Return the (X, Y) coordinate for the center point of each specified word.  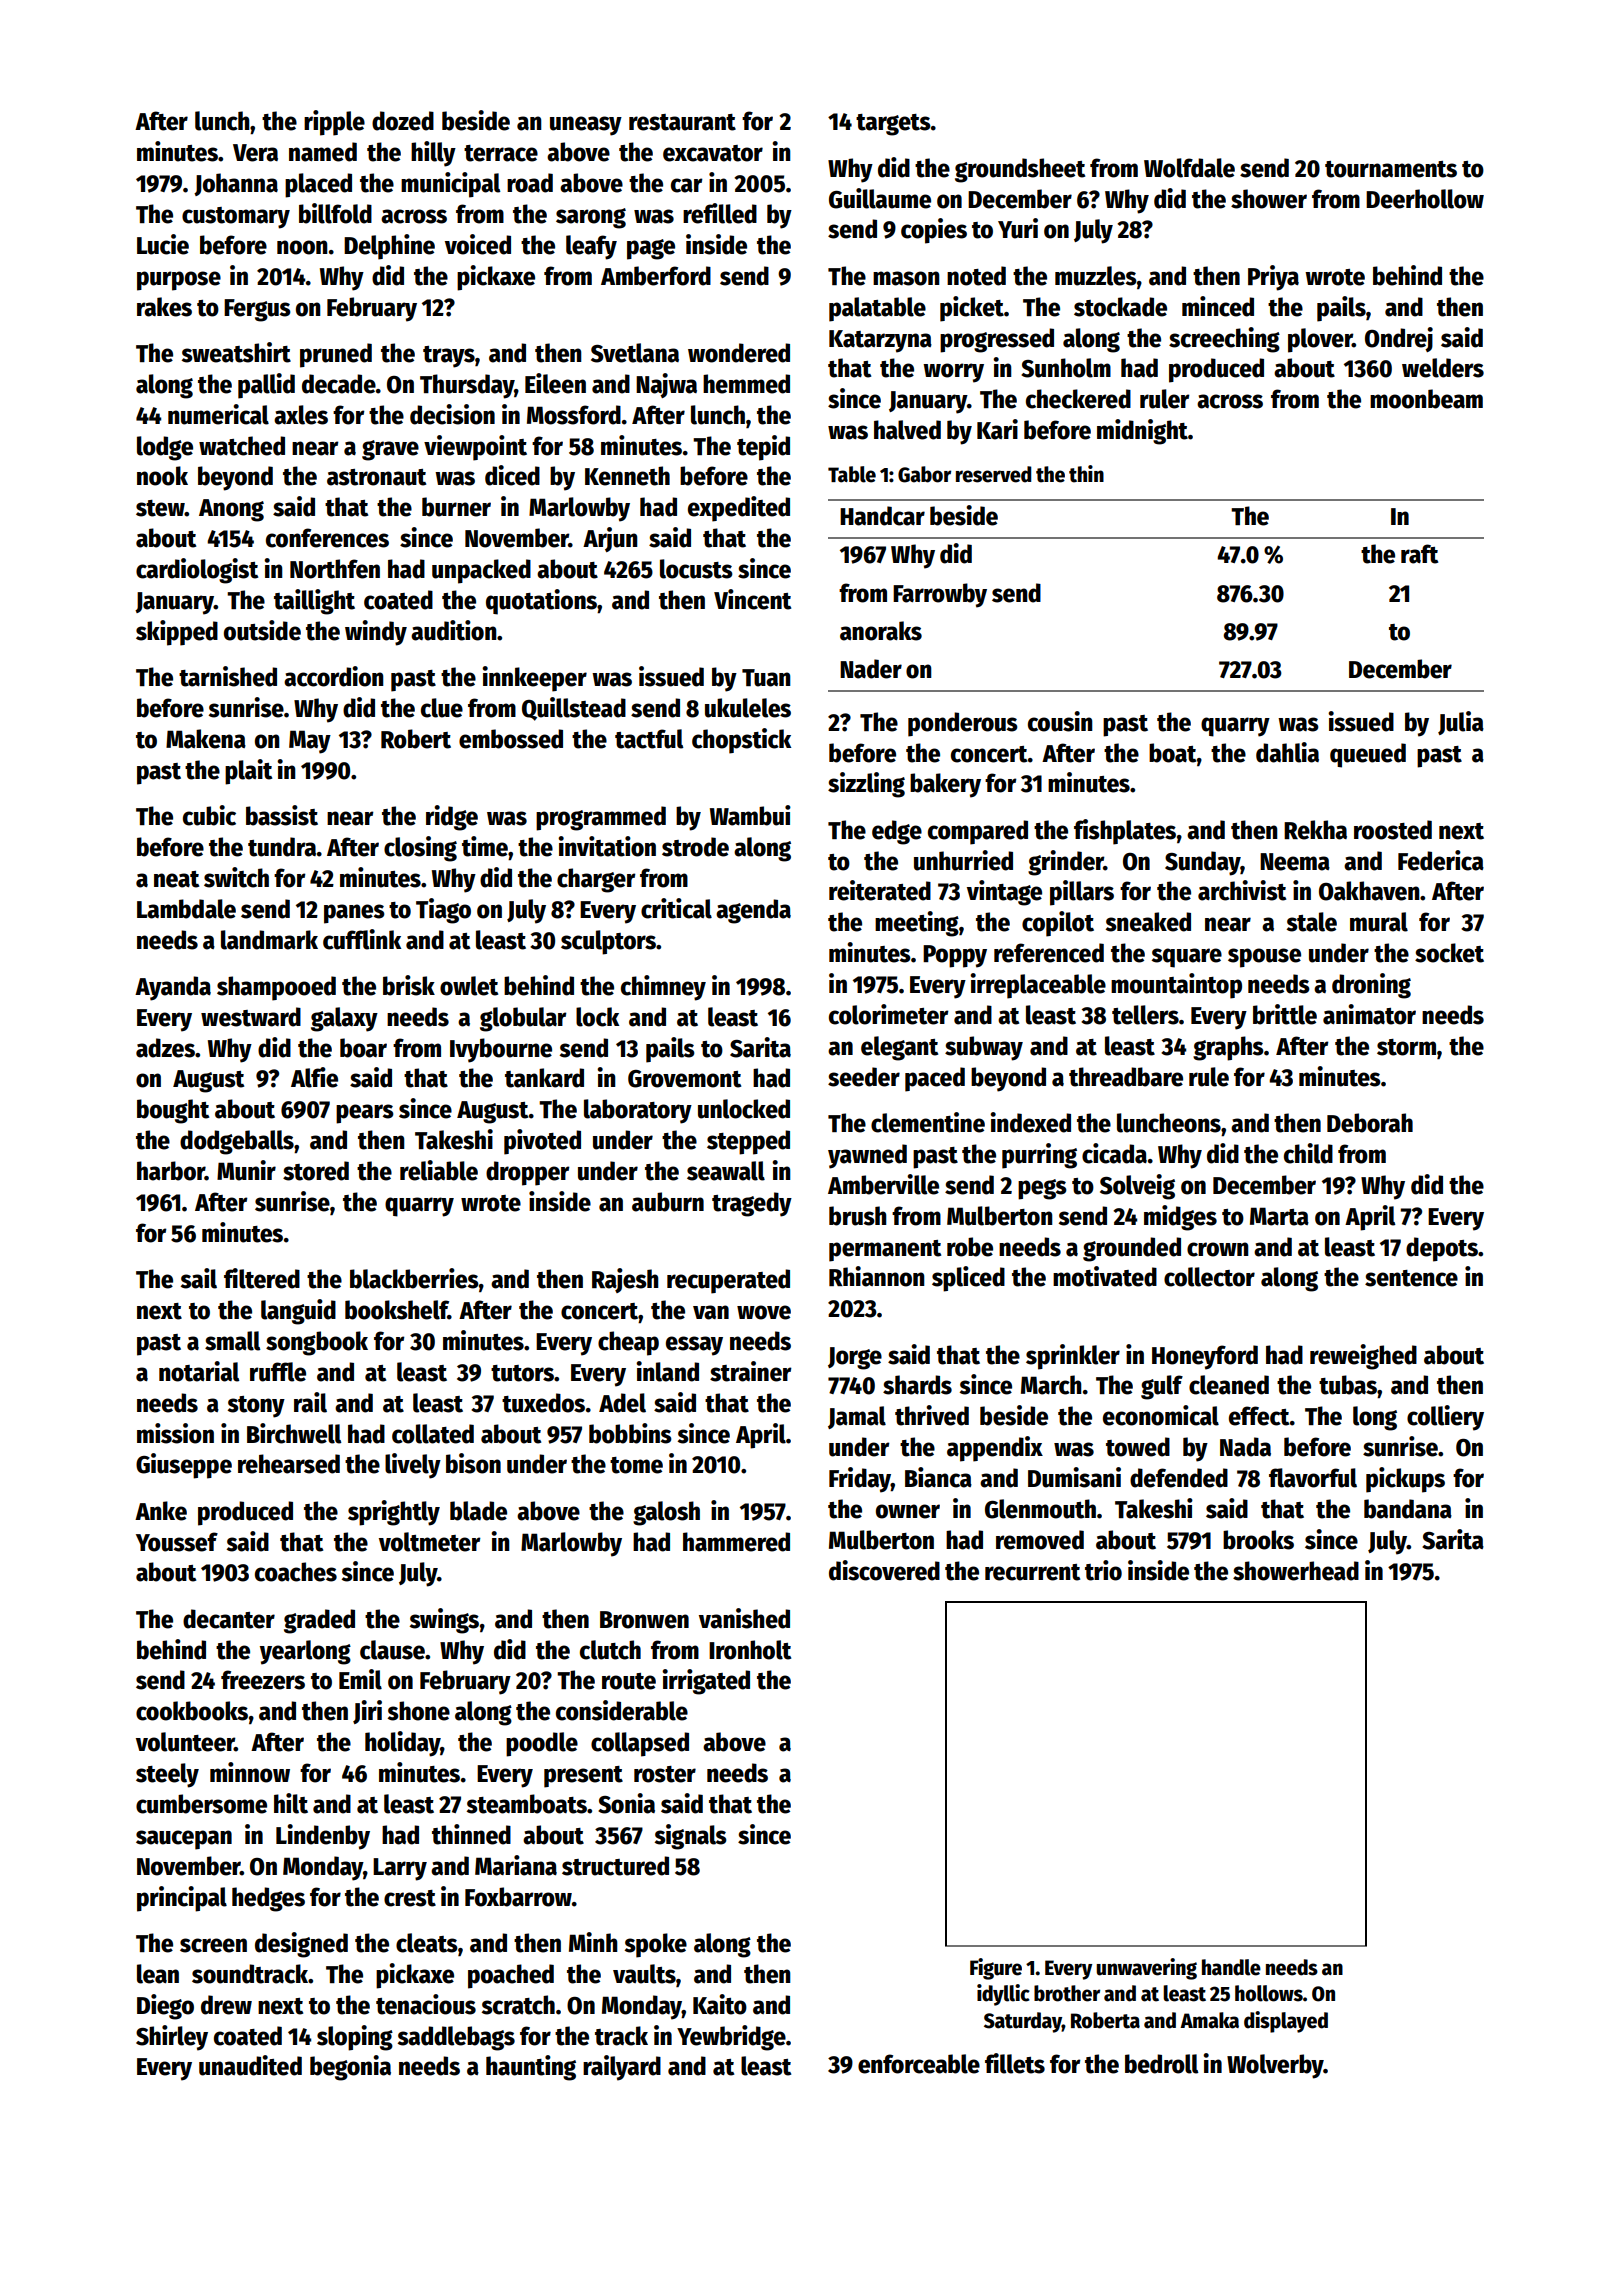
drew (226, 2005)
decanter (229, 1619)
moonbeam (1426, 399)
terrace (501, 153)
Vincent (752, 599)
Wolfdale (1189, 168)
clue (442, 708)
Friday (860, 1480)
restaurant (682, 122)
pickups (1405, 1480)
